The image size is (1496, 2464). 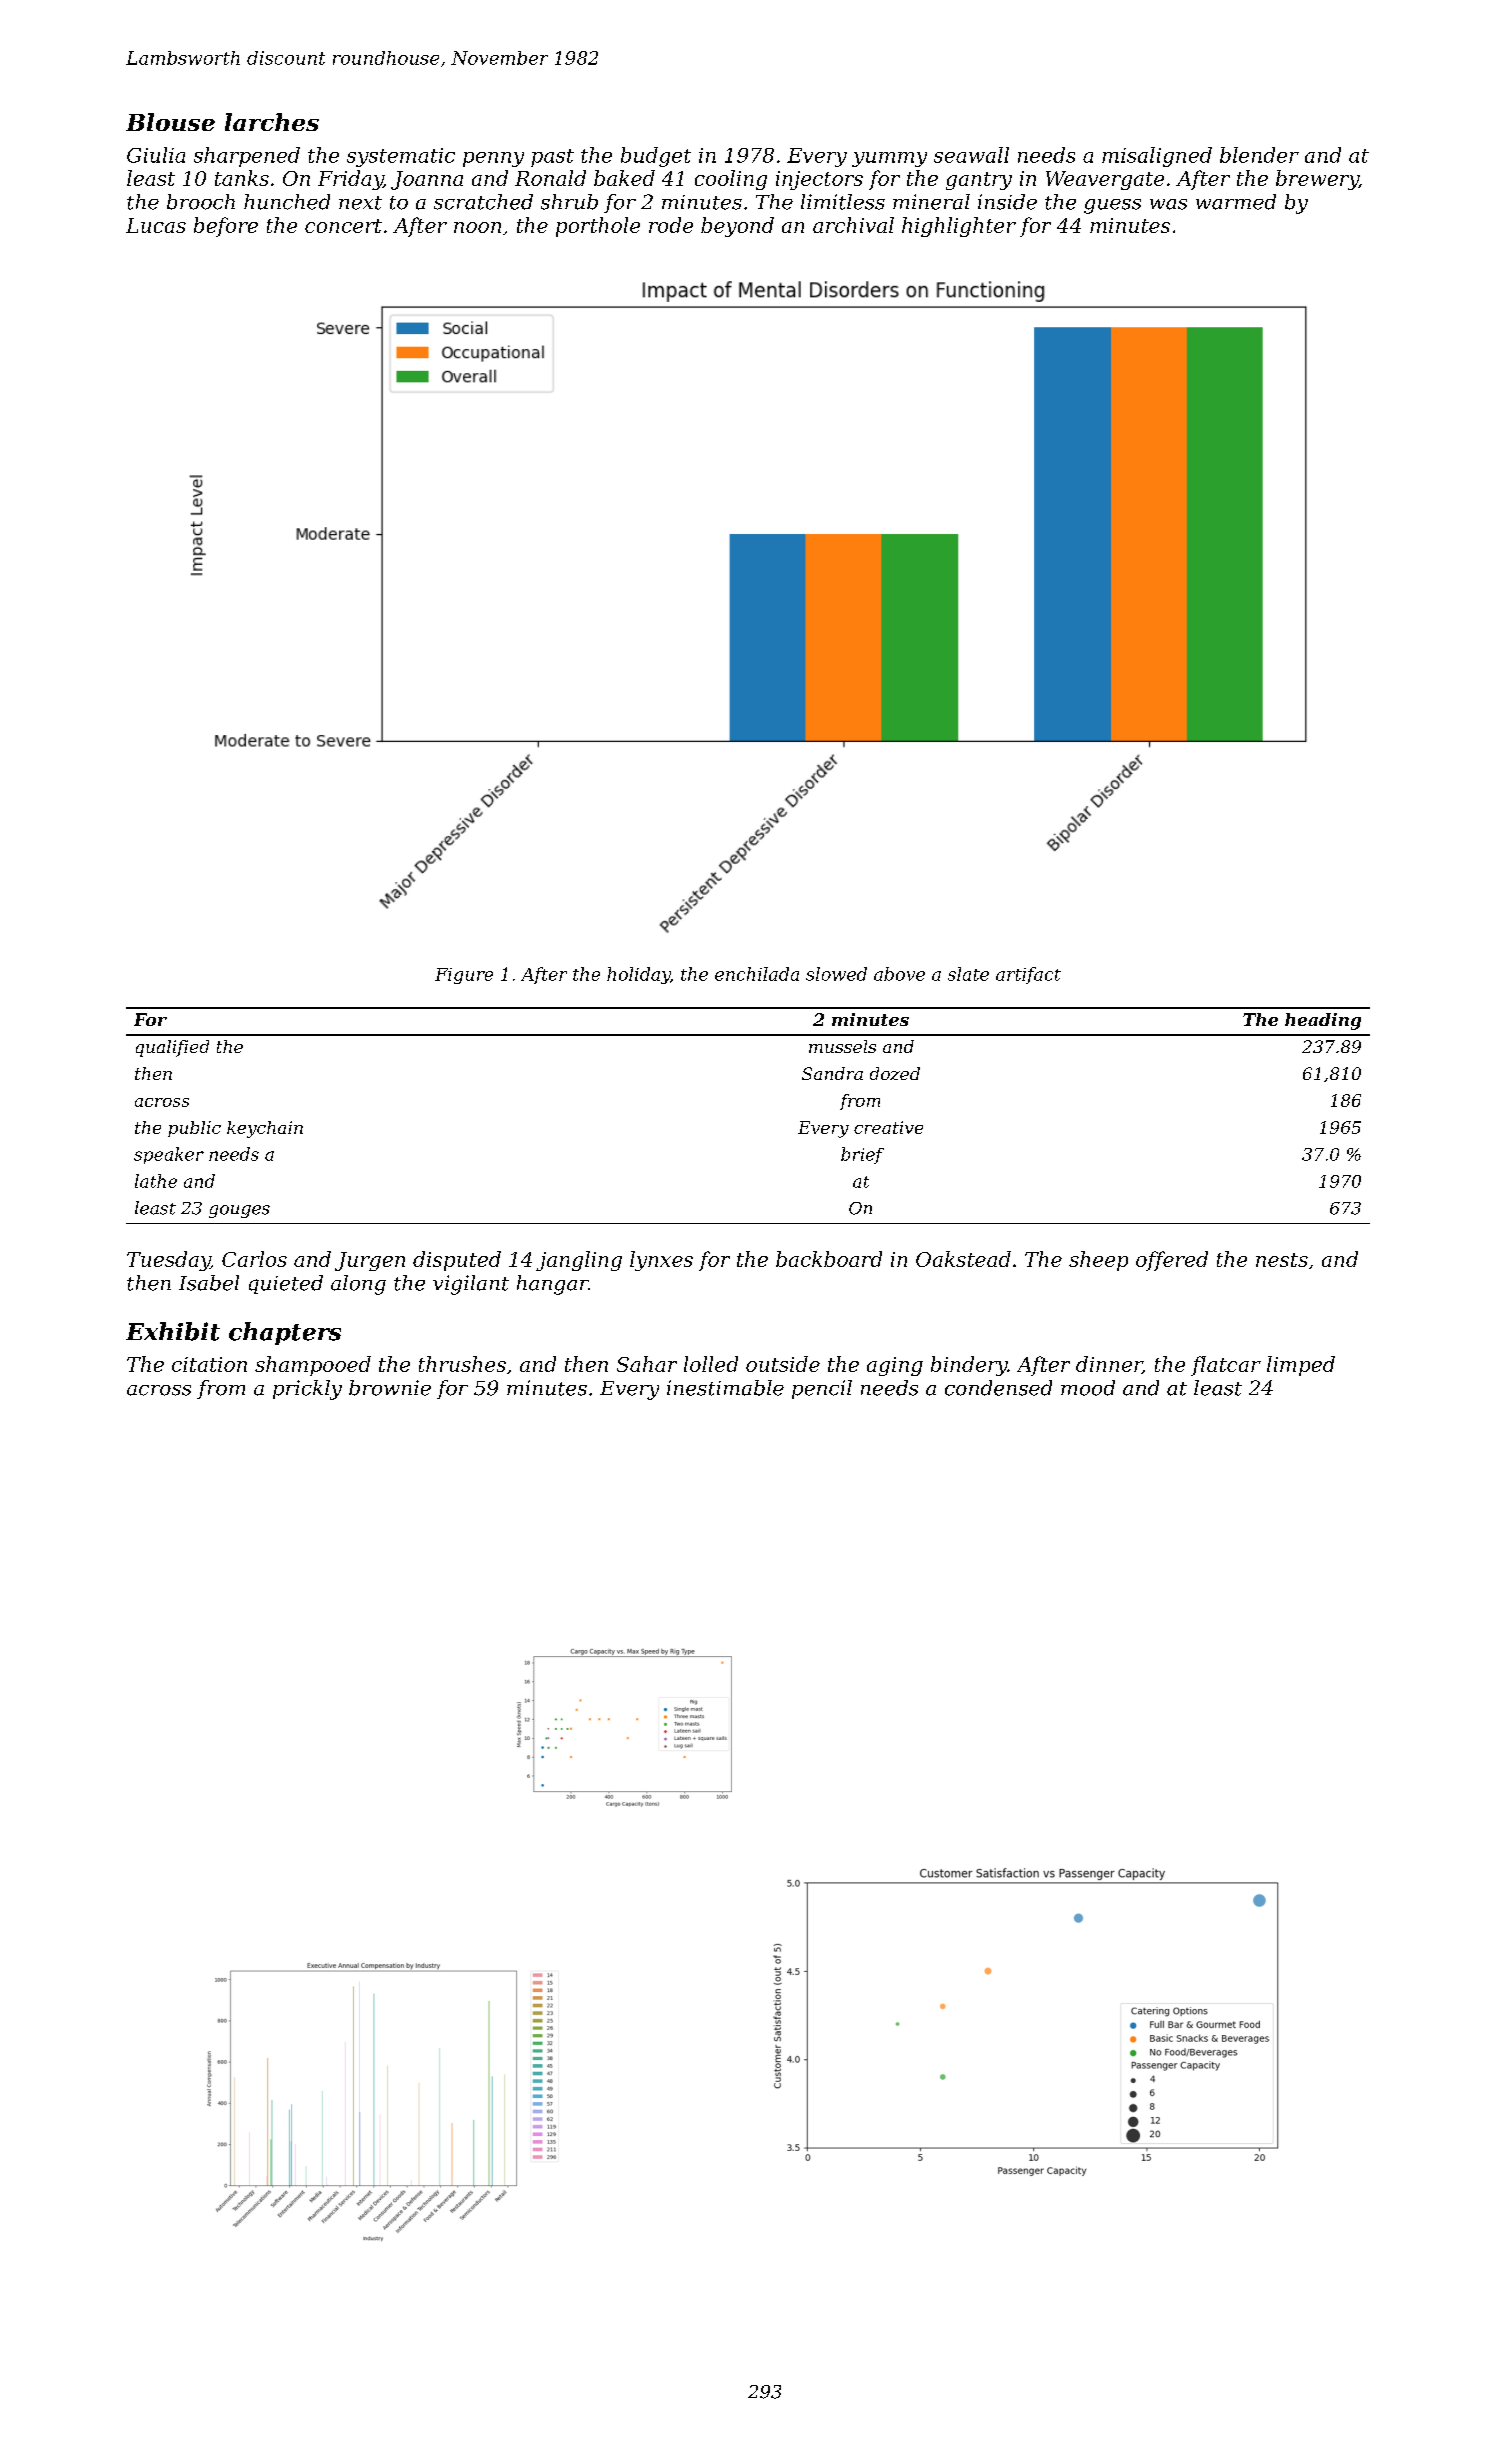 What do you see at coordinates (226, 227) in the image?
I see `before` at bounding box center [226, 227].
